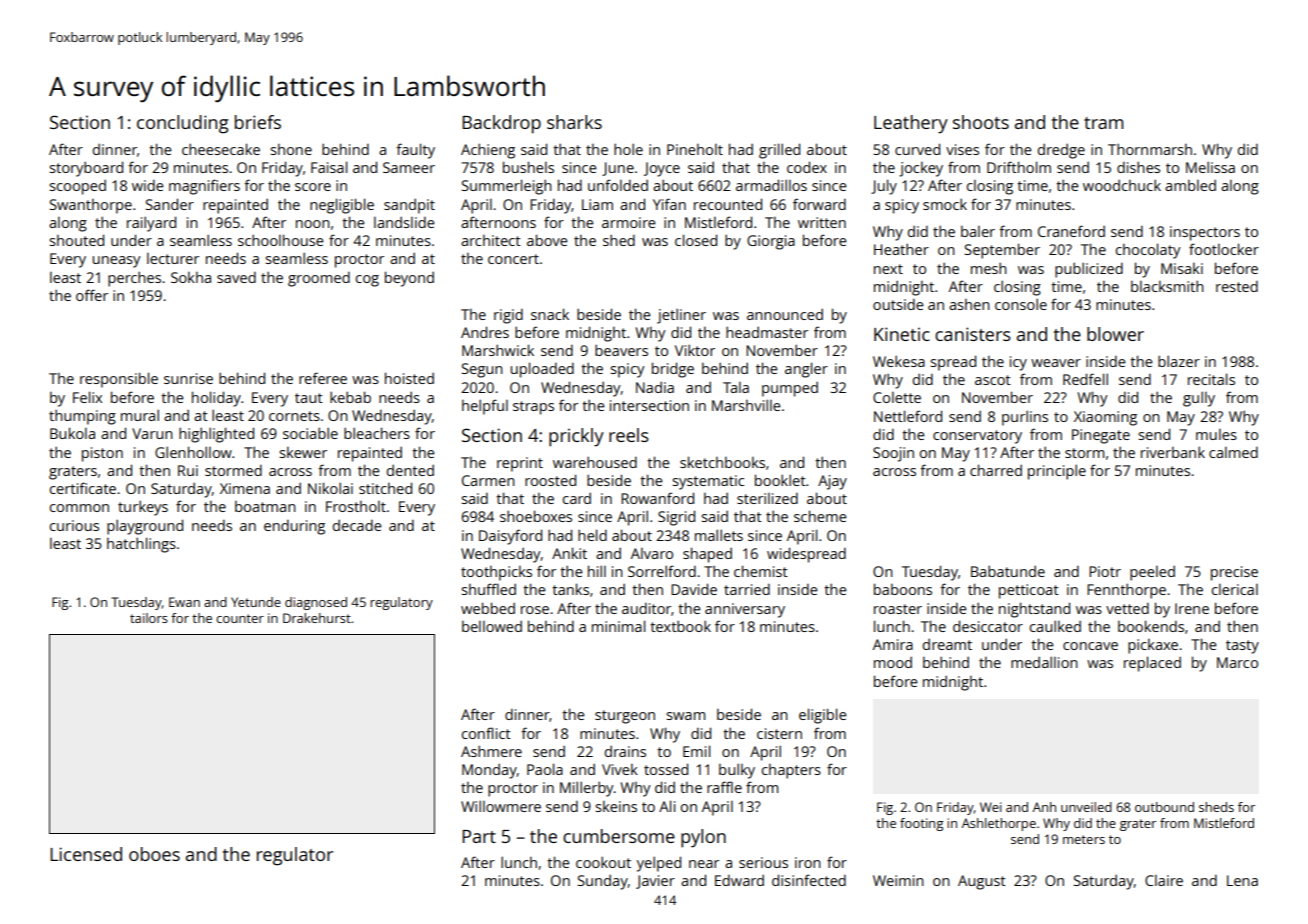 The width and height of the page is (1308, 924). I want to click on Leathery, so click(911, 124).
